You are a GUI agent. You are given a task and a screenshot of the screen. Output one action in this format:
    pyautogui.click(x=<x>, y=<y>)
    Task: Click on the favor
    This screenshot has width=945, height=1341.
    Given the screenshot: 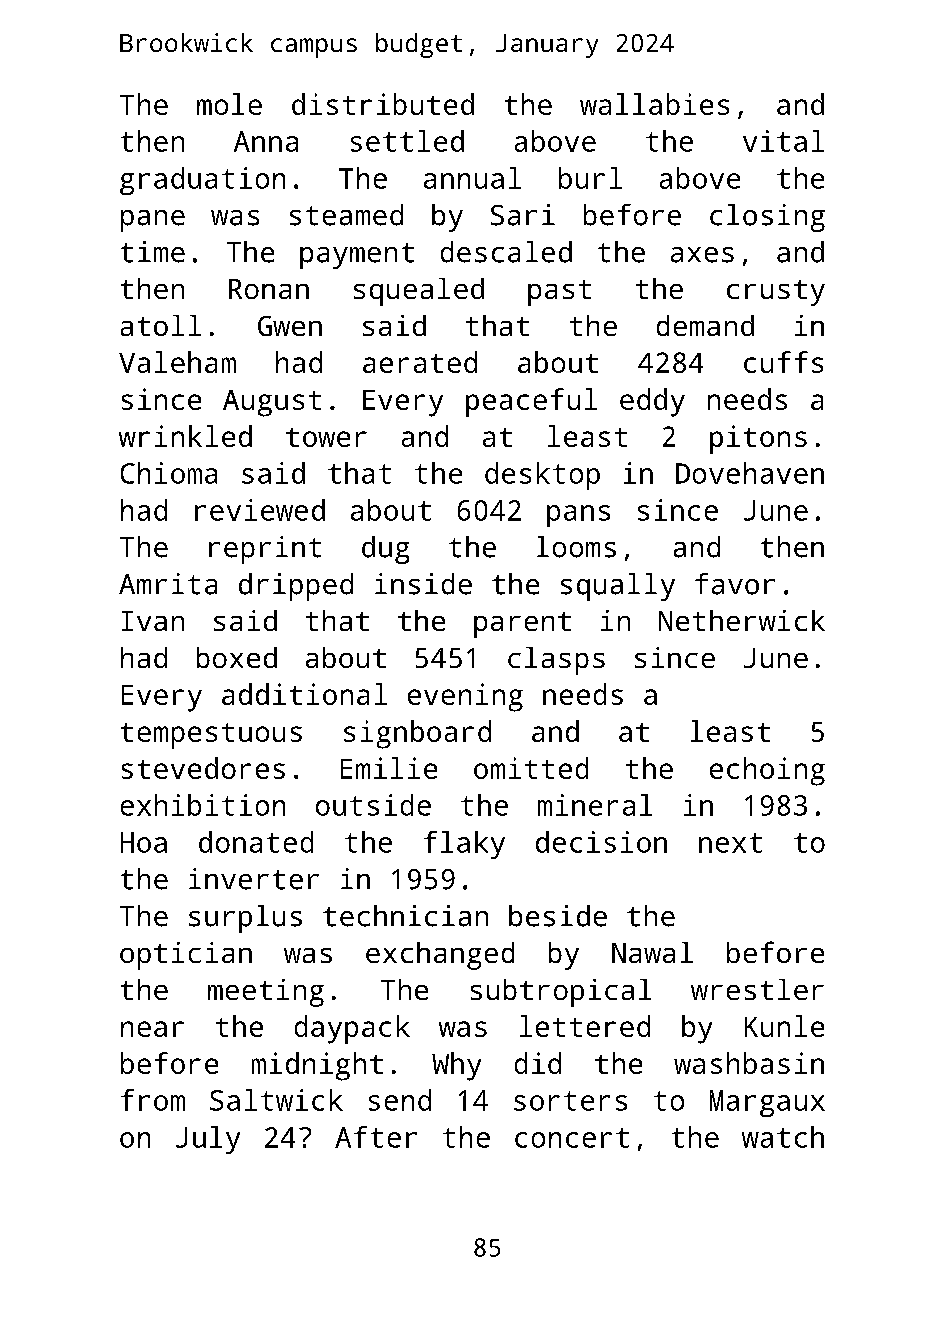 What is the action you would take?
    pyautogui.click(x=735, y=584)
